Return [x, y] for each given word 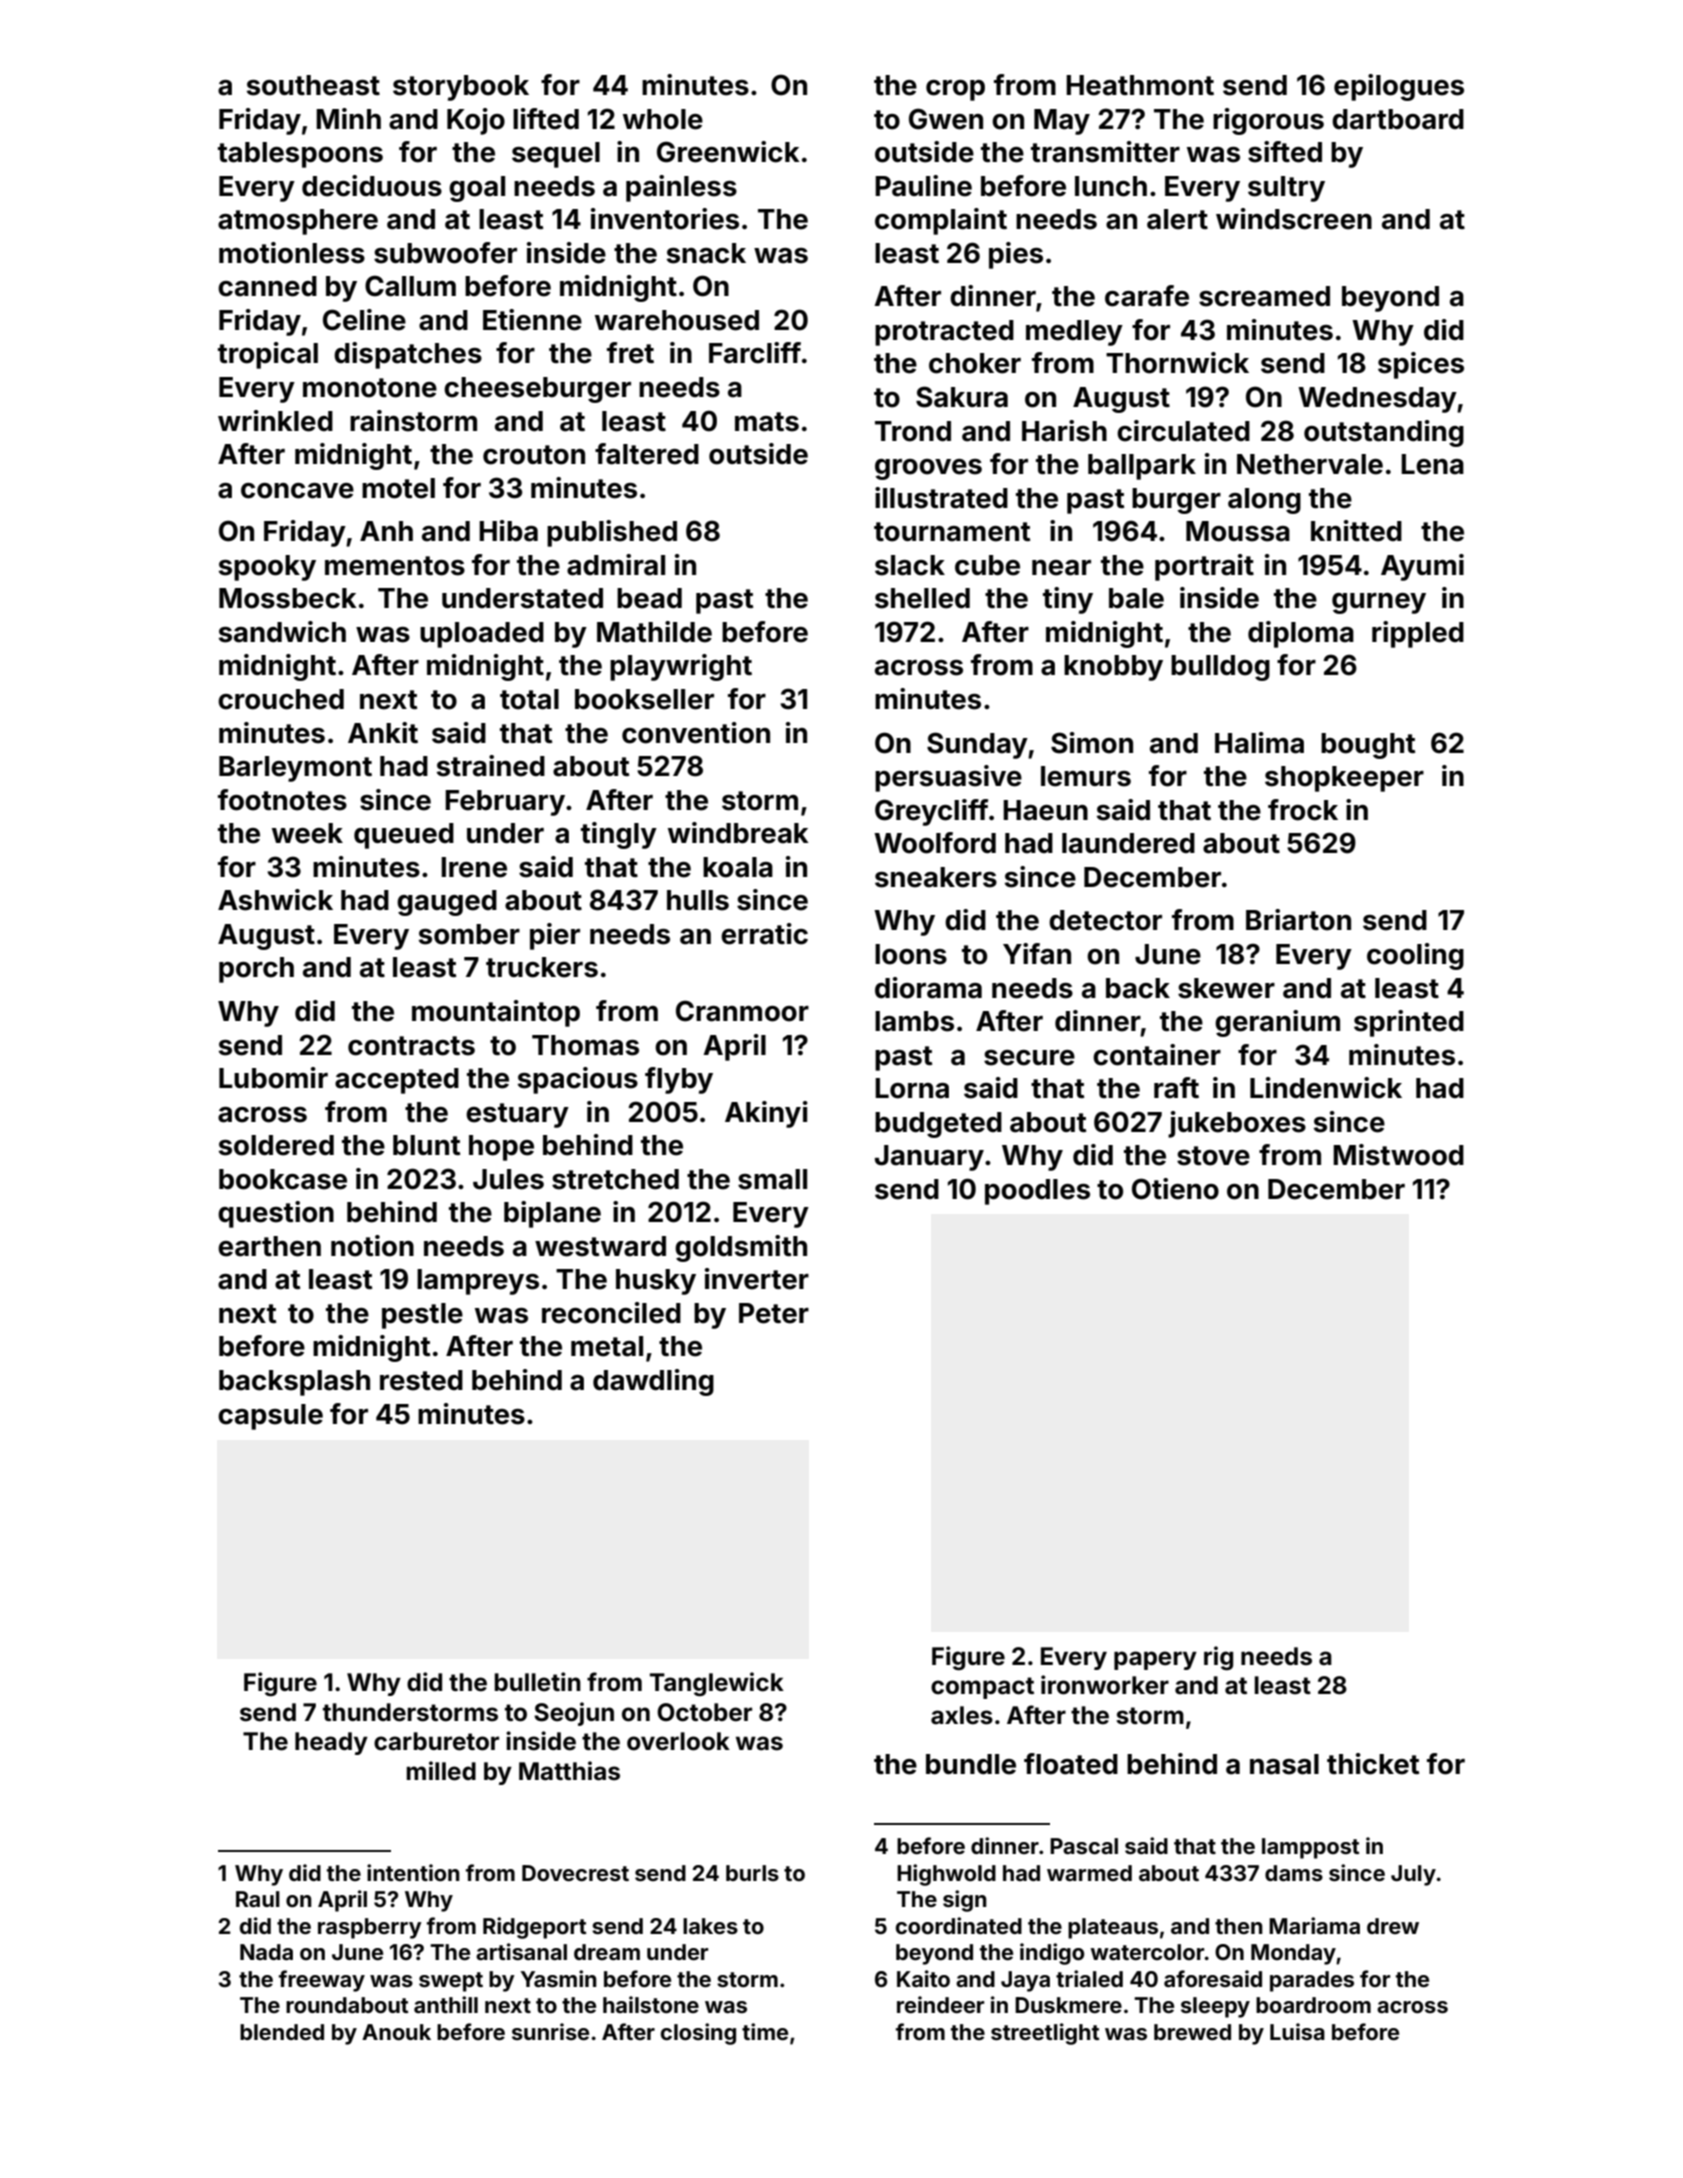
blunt [427, 1145]
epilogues [1399, 87]
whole [663, 119]
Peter [774, 1313]
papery [1155, 1660]
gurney [1379, 603]
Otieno [1175, 1189]
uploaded [482, 635]
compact [982, 1688]
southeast [313, 85]
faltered [647, 454]
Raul [258, 1899]
